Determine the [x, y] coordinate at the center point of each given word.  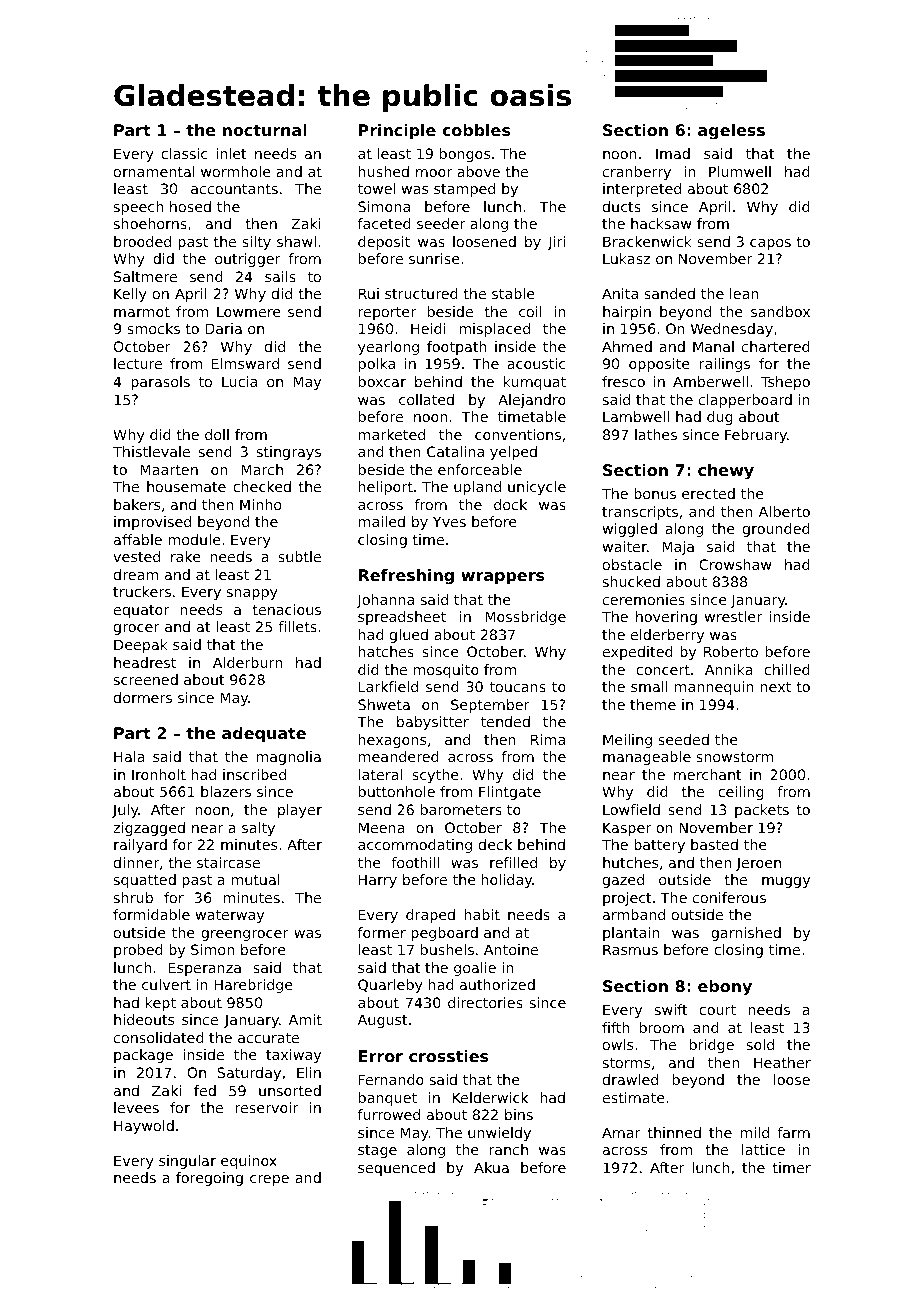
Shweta [384, 704]
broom [662, 1027]
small [649, 686]
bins [519, 1114]
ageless [731, 132]
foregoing [209, 1179]
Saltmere [145, 276]
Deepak [141, 646]
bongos [465, 155]
